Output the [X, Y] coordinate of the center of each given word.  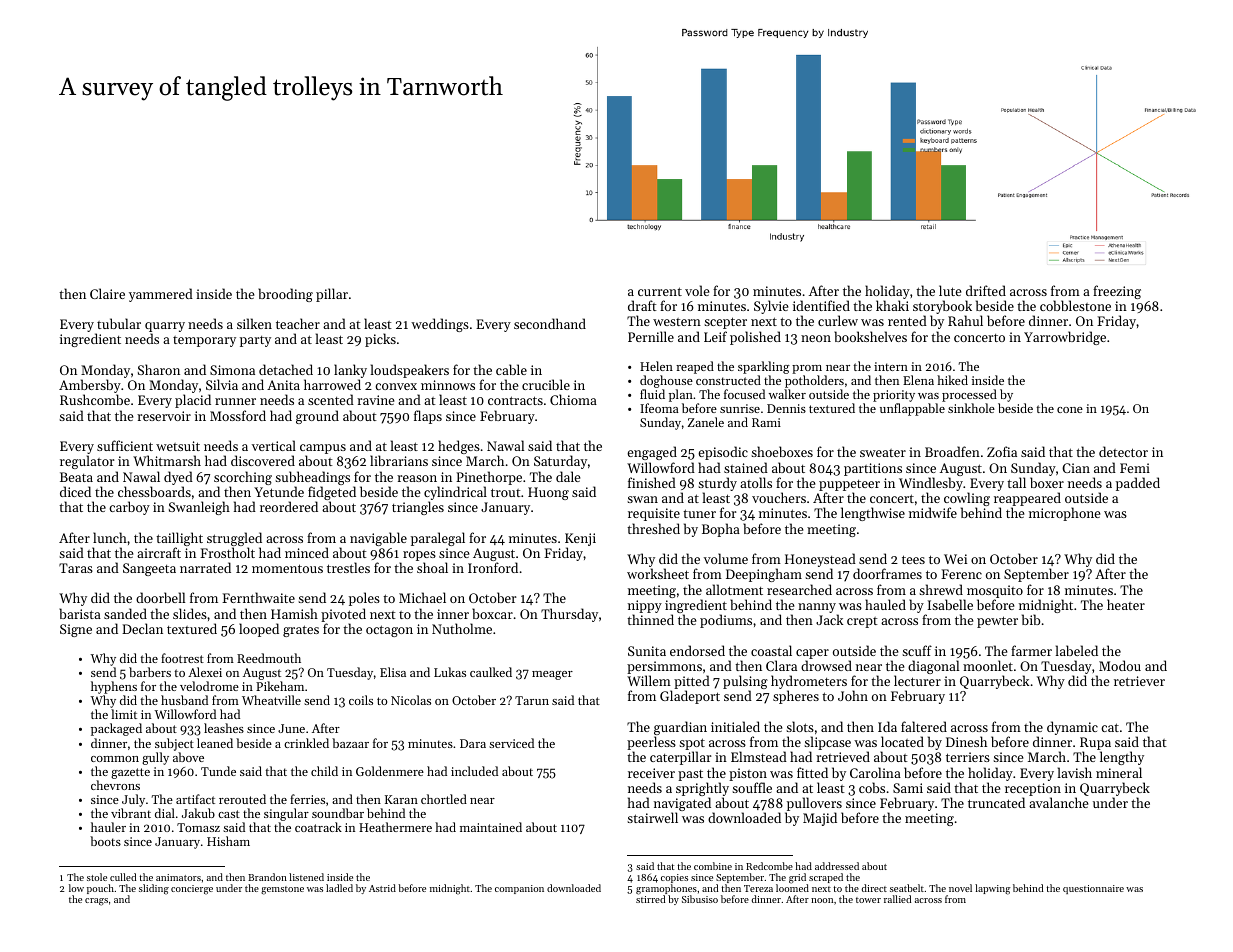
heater [1126, 604]
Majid [820, 819]
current [660, 291]
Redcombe [769, 866]
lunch [110, 537]
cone [1070, 410]
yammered [161, 295]
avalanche [1059, 802]
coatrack [318, 827]
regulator [87, 462]
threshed [653, 528]
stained [746, 467]
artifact [195, 799]
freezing [1117, 292]
